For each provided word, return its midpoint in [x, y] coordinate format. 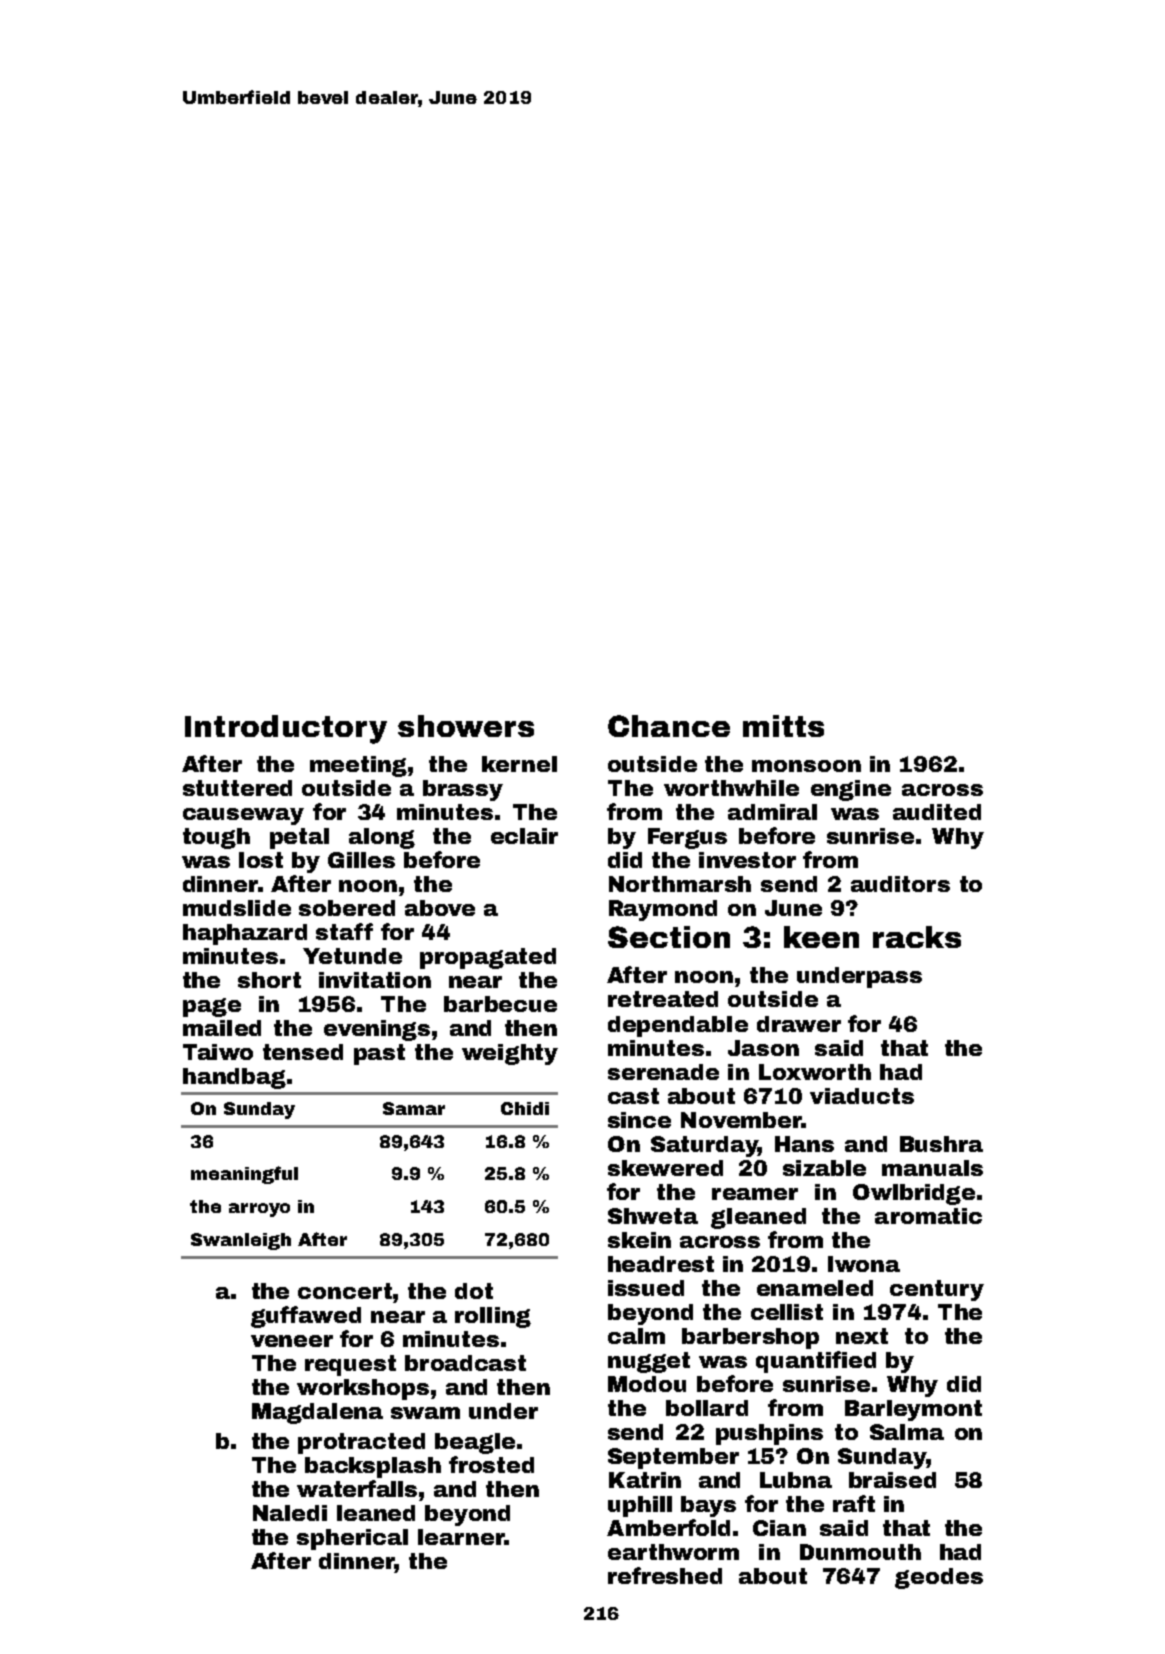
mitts [783, 726]
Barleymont [913, 1410]
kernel [519, 764]
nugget [649, 1362]
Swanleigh [241, 1241]
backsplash [373, 1467]
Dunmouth [860, 1552]
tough [216, 838]
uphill [640, 1506]
